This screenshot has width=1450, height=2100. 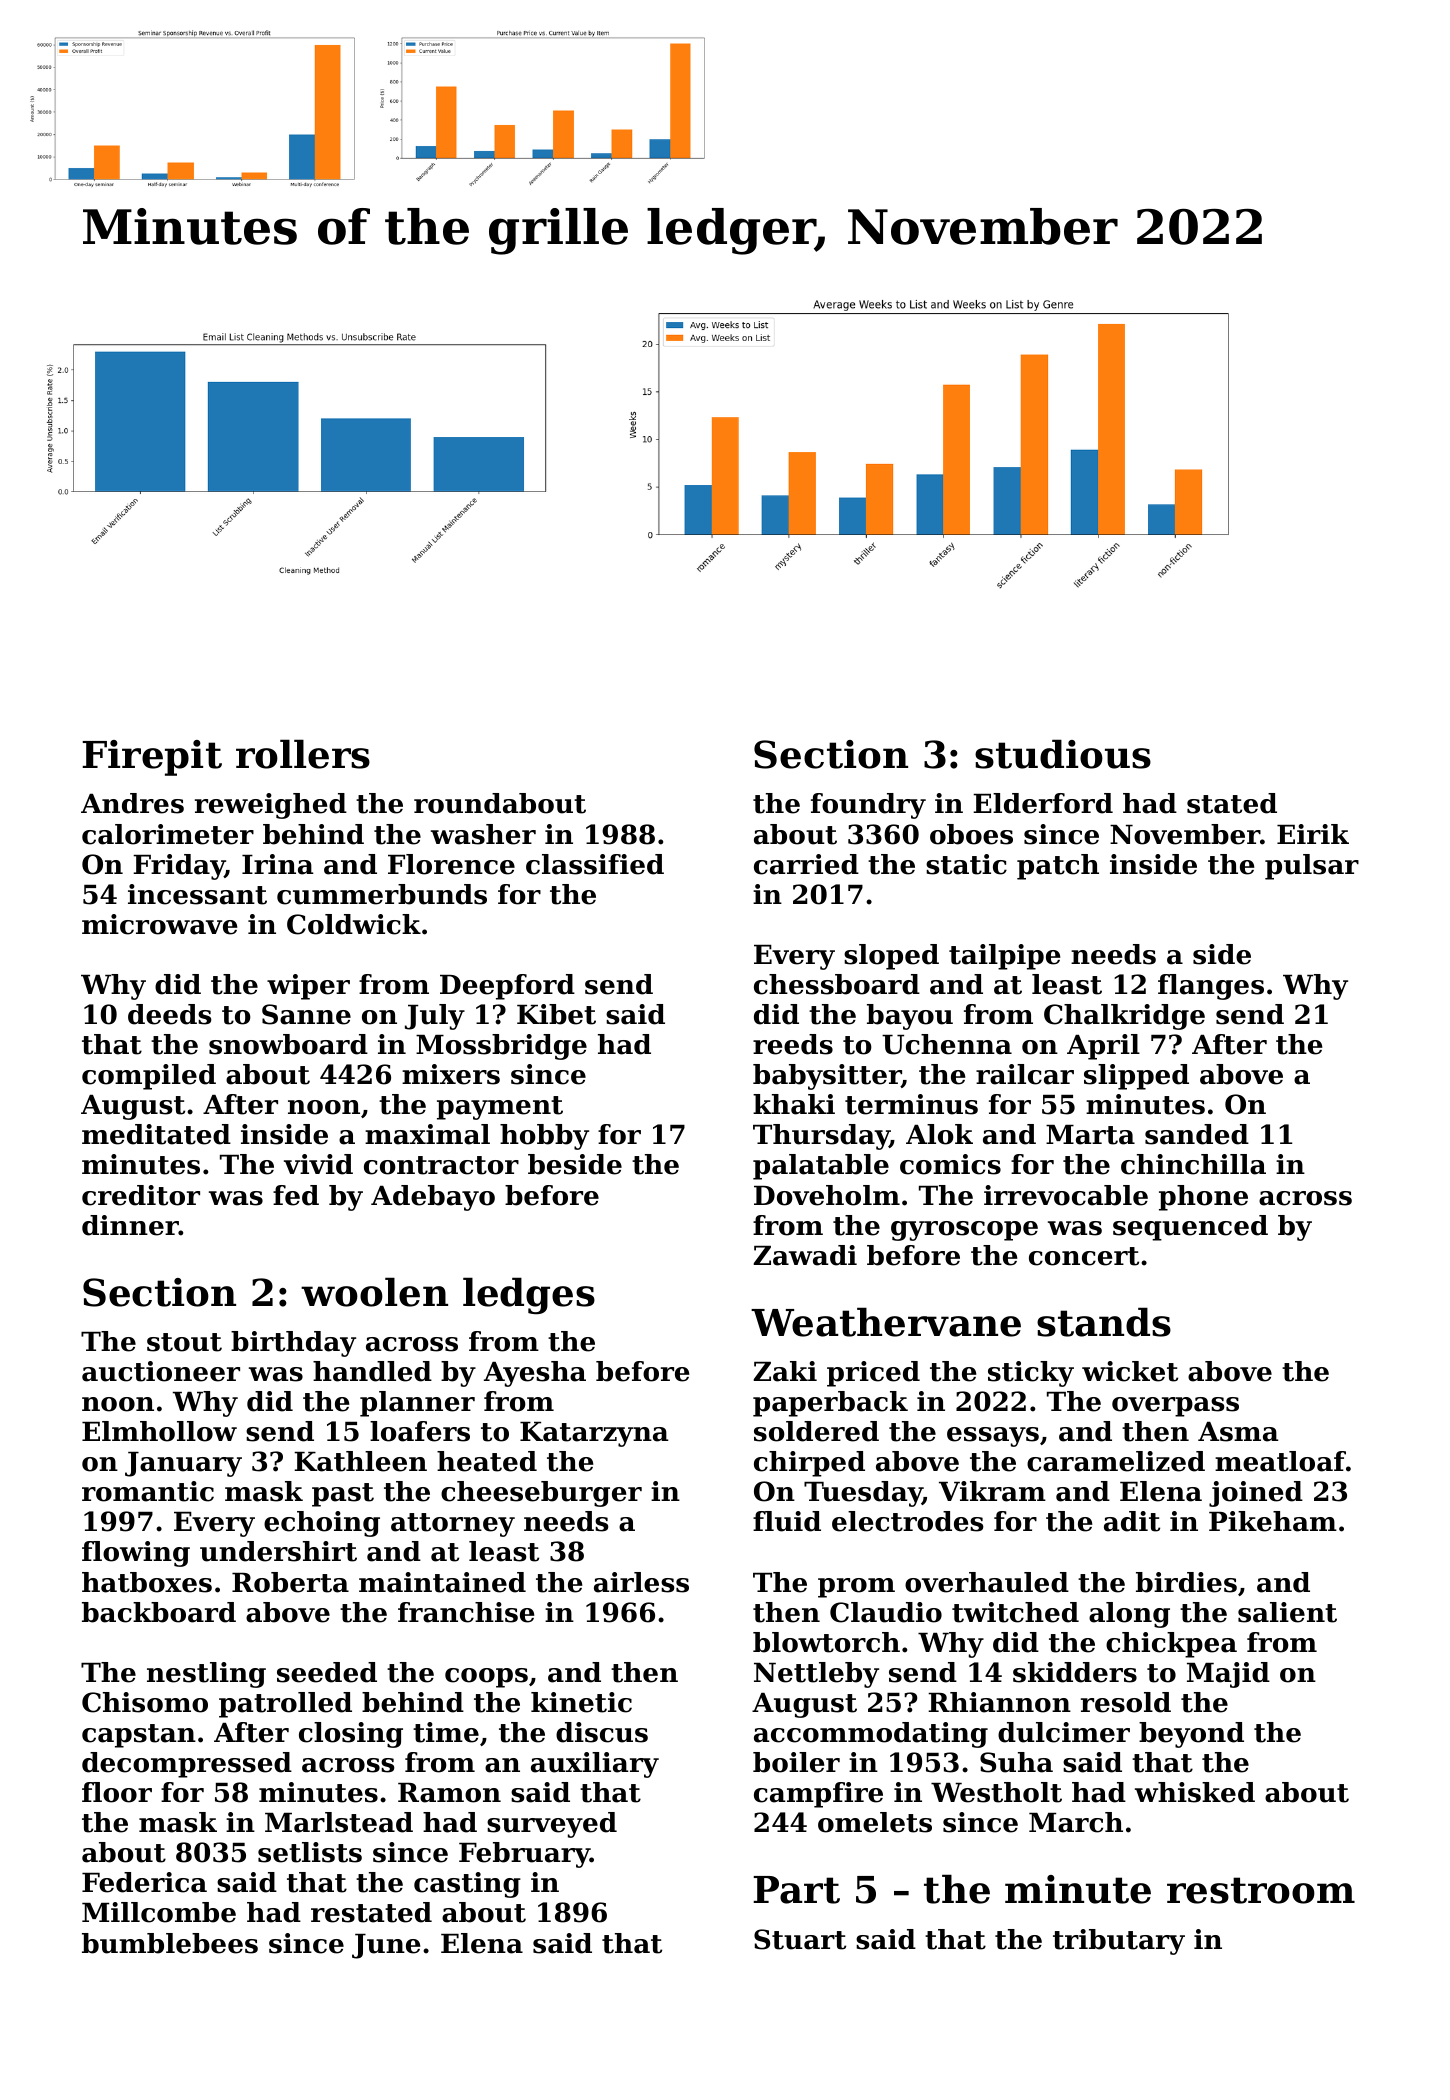 What do you see at coordinates (1063, 754) in the screenshot?
I see `studious` at bounding box center [1063, 754].
